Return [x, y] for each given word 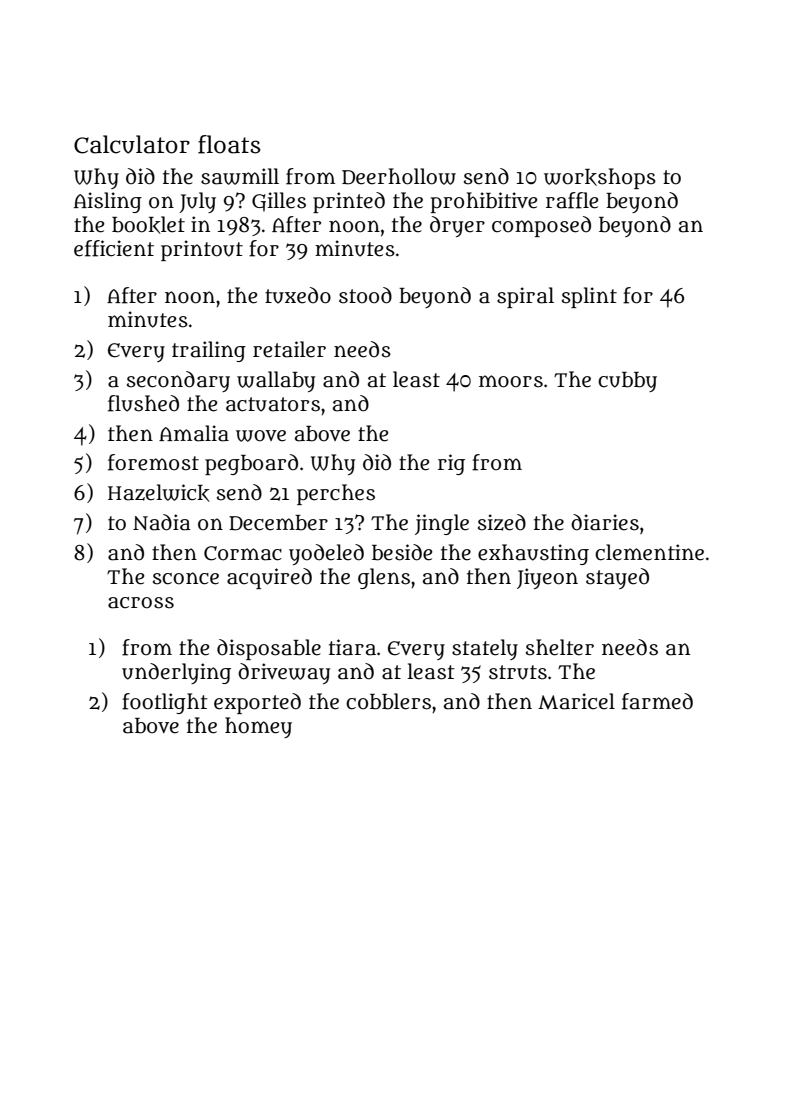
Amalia [194, 433]
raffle [572, 200]
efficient [114, 248]
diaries [605, 522]
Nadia [162, 522]
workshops [600, 178]
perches [336, 494]
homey [258, 727]
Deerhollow [399, 176]
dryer [457, 226]
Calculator [132, 144]
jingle [442, 524]
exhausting [533, 554]
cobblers [388, 701]
